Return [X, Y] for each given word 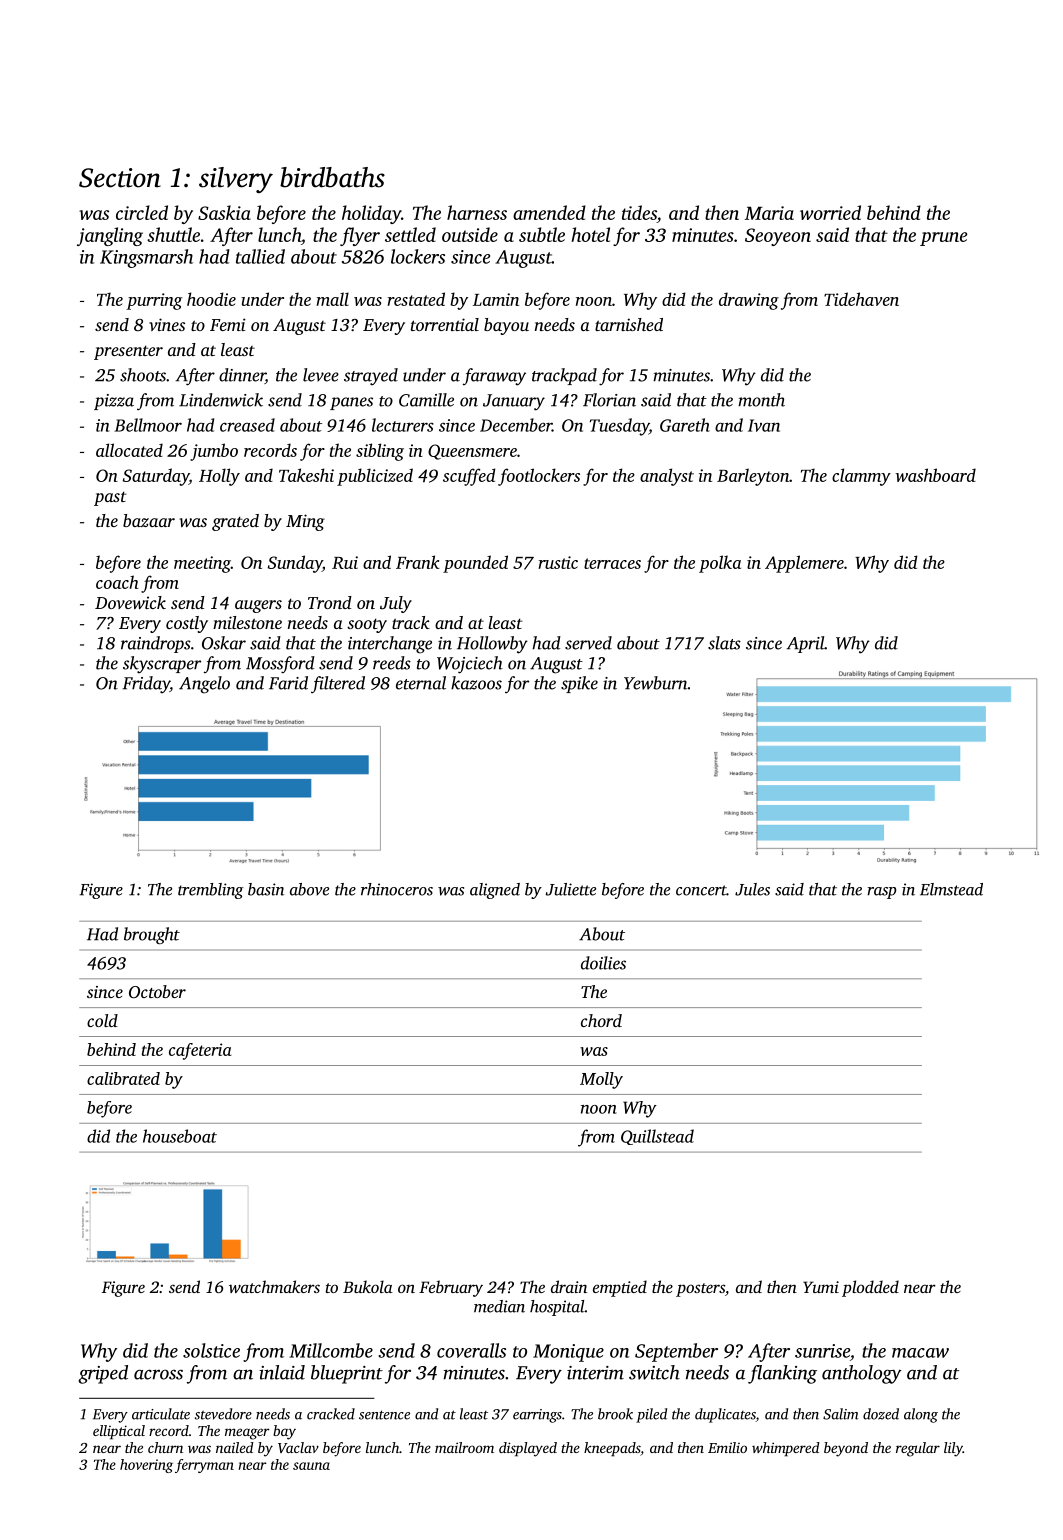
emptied [620, 1288]
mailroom [464, 1447]
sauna [311, 1466]
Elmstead [951, 889]
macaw [920, 1353]
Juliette [571, 889]
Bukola [368, 1286]
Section [120, 178]
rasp [881, 893]
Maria [769, 213]
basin [266, 889]
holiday [371, 214]
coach [117, 582]
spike [579, 684]
